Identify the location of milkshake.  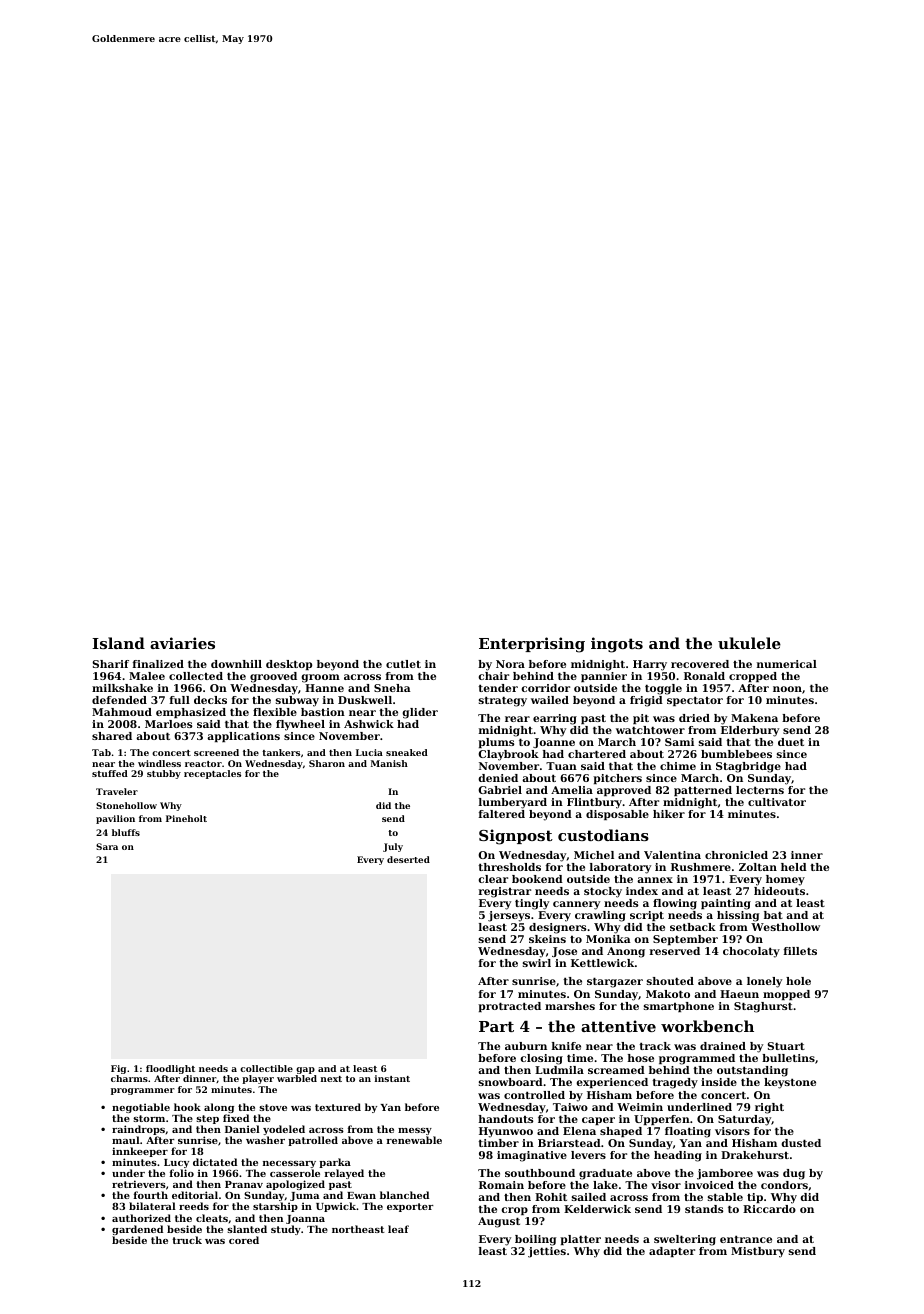
(122, 688).
